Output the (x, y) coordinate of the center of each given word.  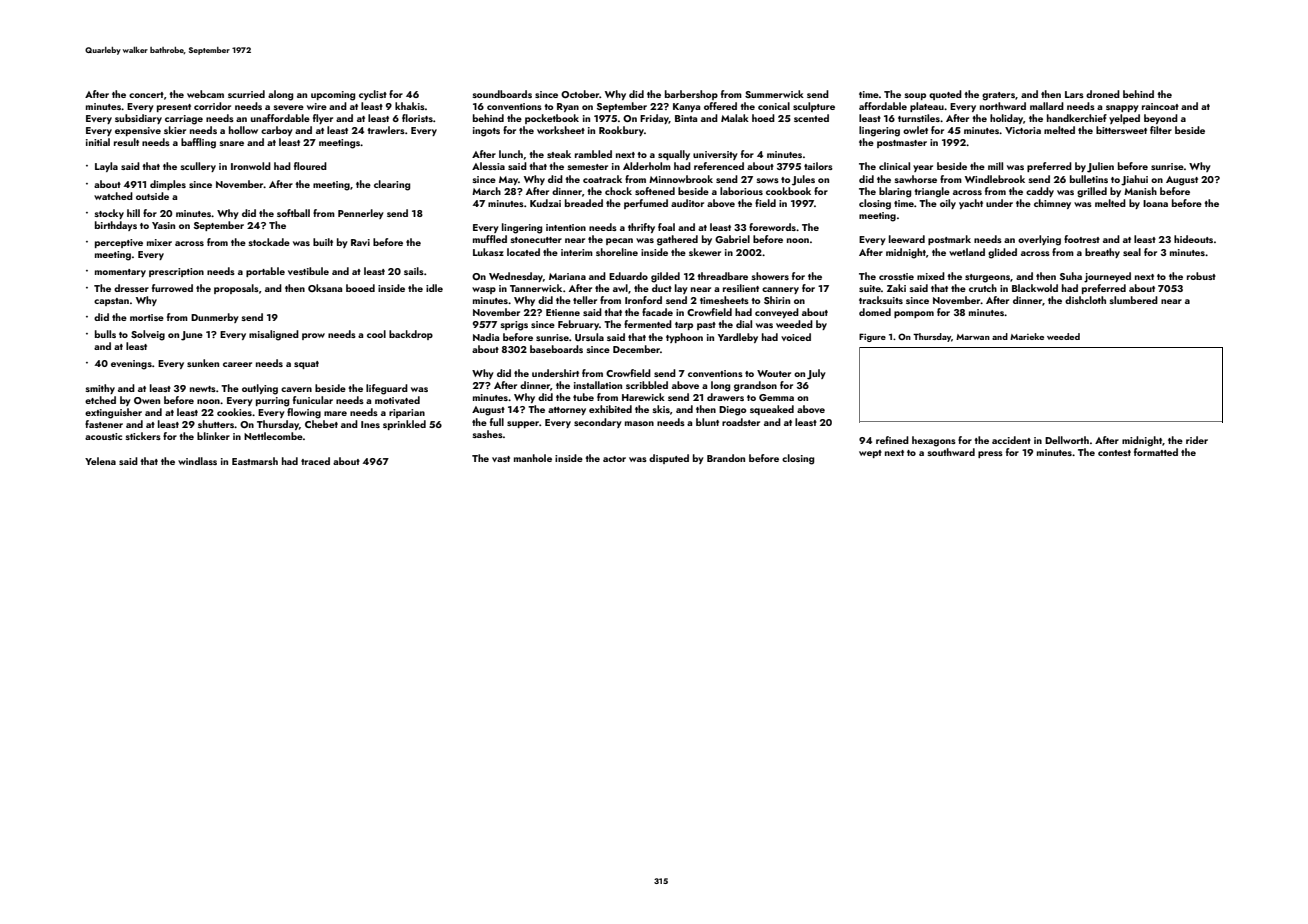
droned (1103, 94)
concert (146, 95)
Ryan (568, 107)
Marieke (1027, 336)
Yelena (100, 461)
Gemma (776, 397)
